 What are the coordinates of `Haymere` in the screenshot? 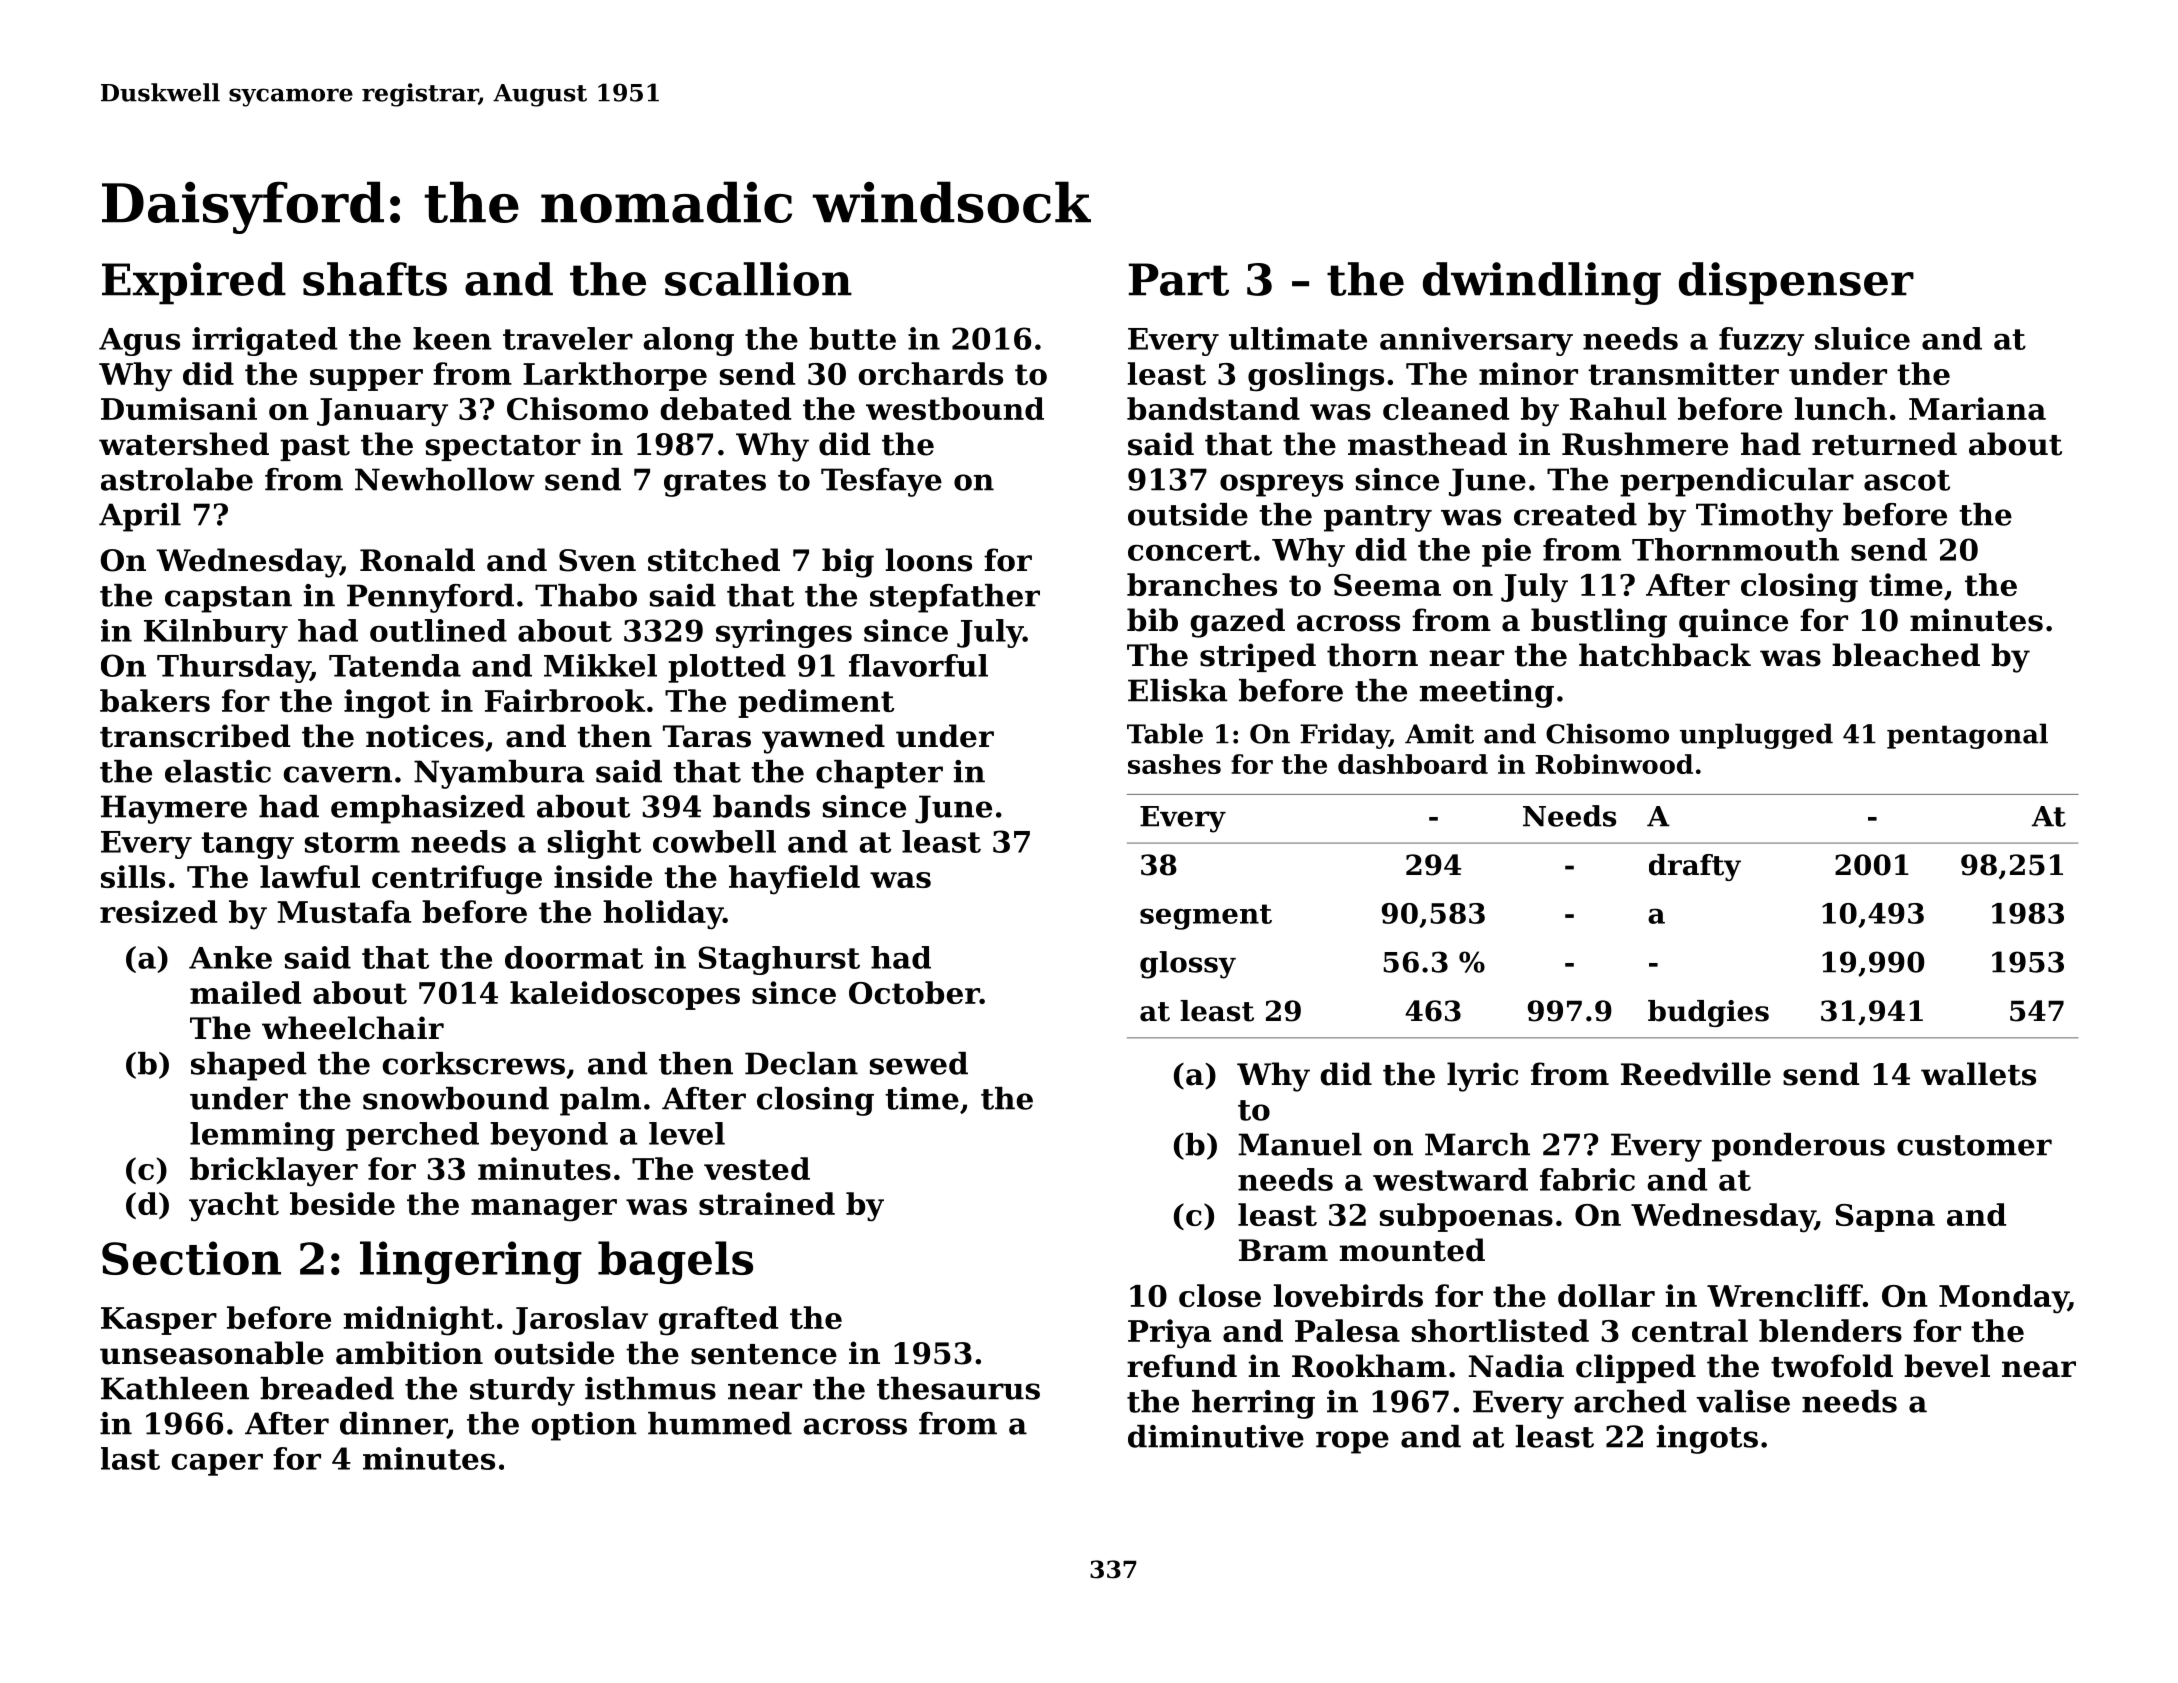 It's located at (174, 809).
